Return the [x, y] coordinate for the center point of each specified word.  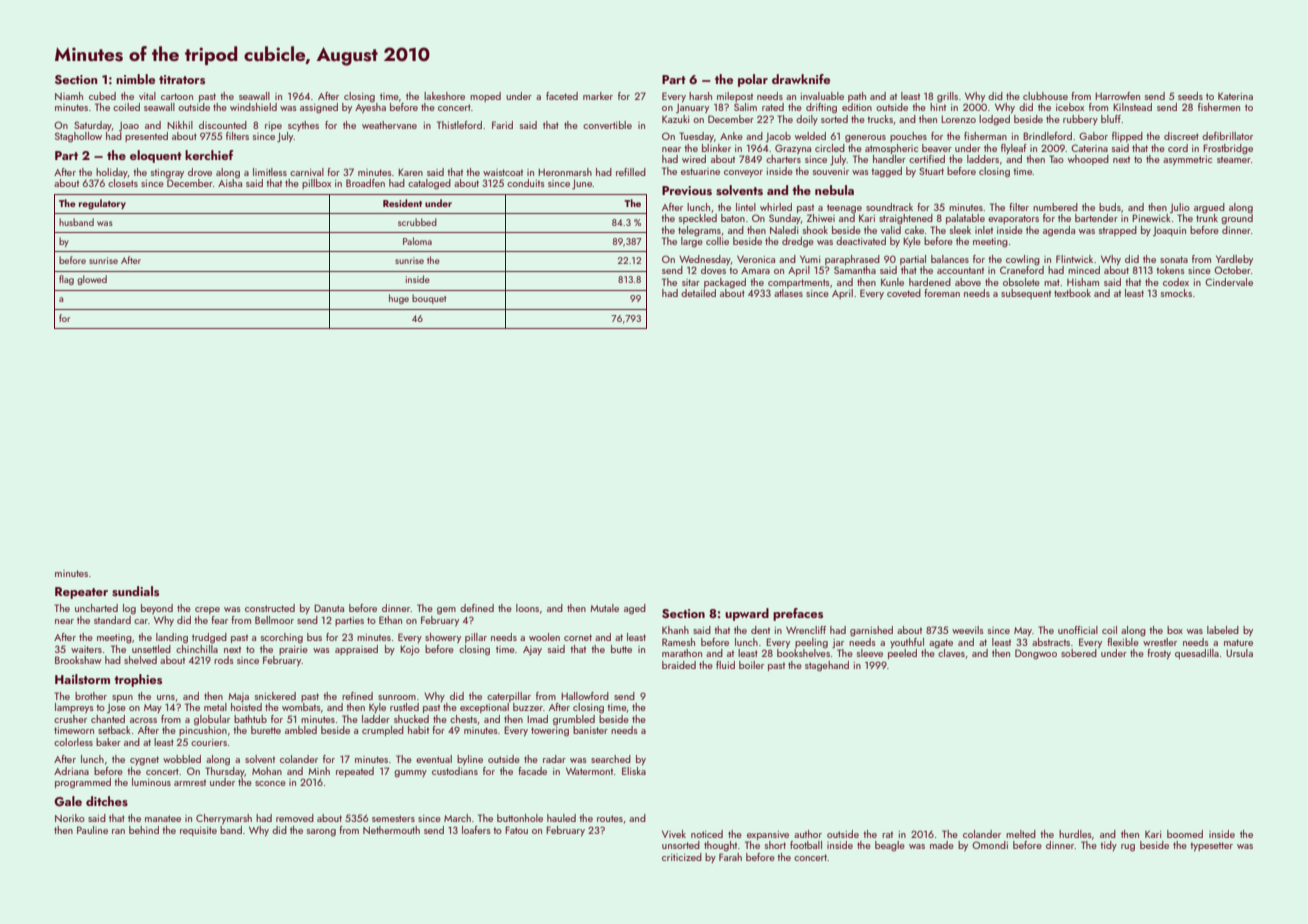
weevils [968, 630]
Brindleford [1047, 136]
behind [144, 830]
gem [446, 611]
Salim [745, 107]
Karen [410, 172]
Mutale [604, 608]
